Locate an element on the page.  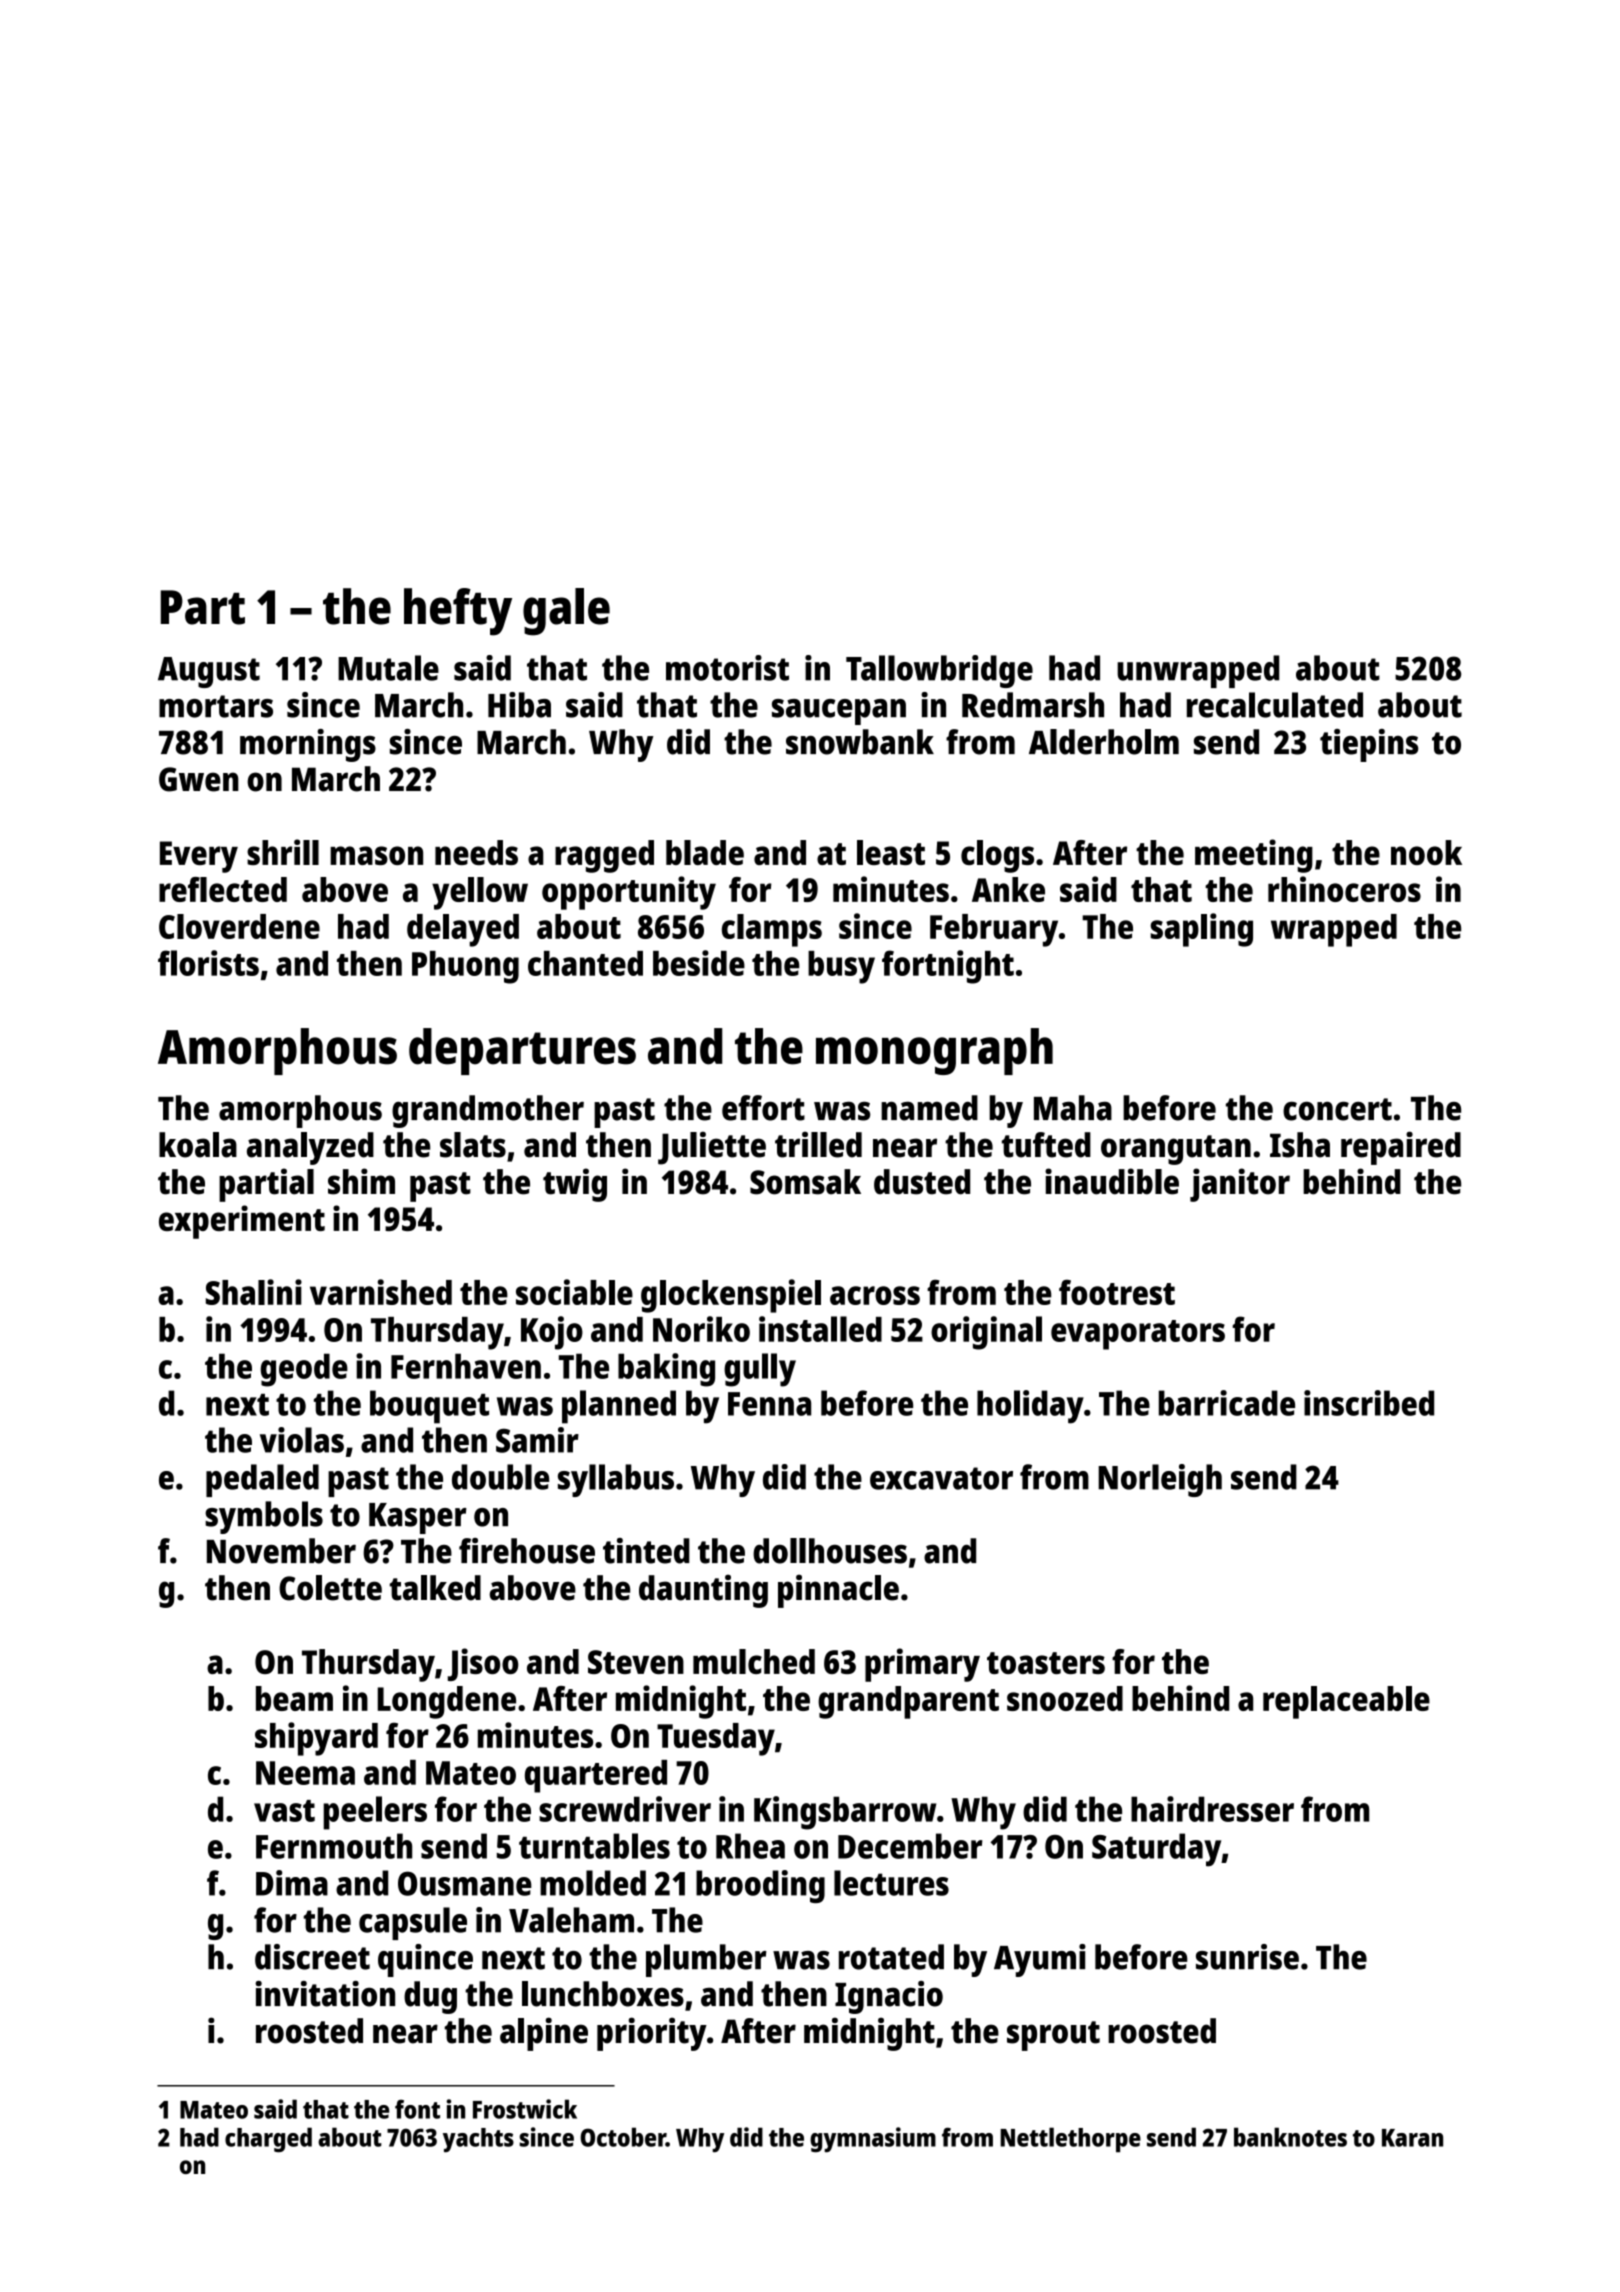
clogs is located at coordinates (997, 856).
